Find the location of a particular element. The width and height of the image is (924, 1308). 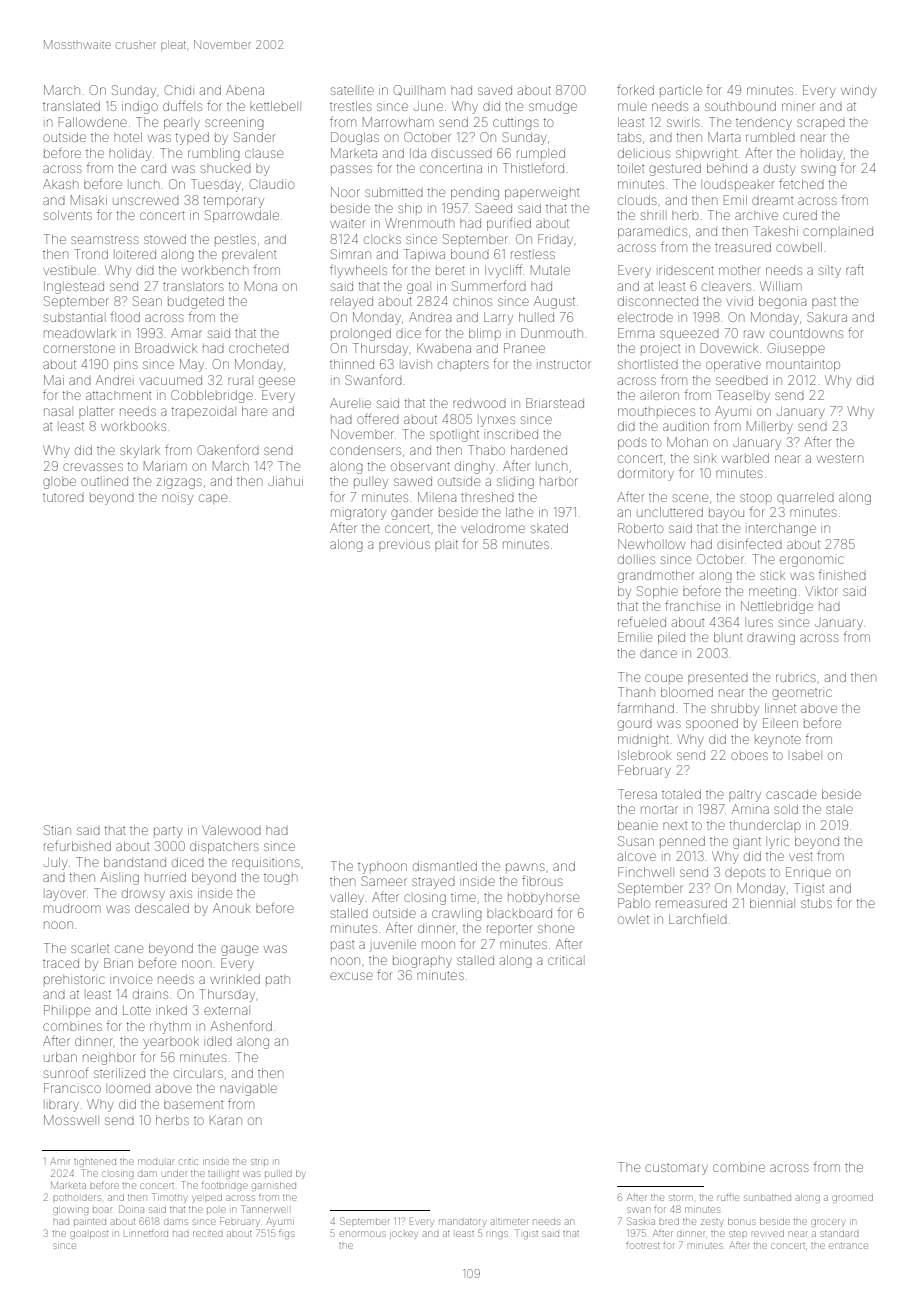

crevasses is located at coordinates (93, 467).
